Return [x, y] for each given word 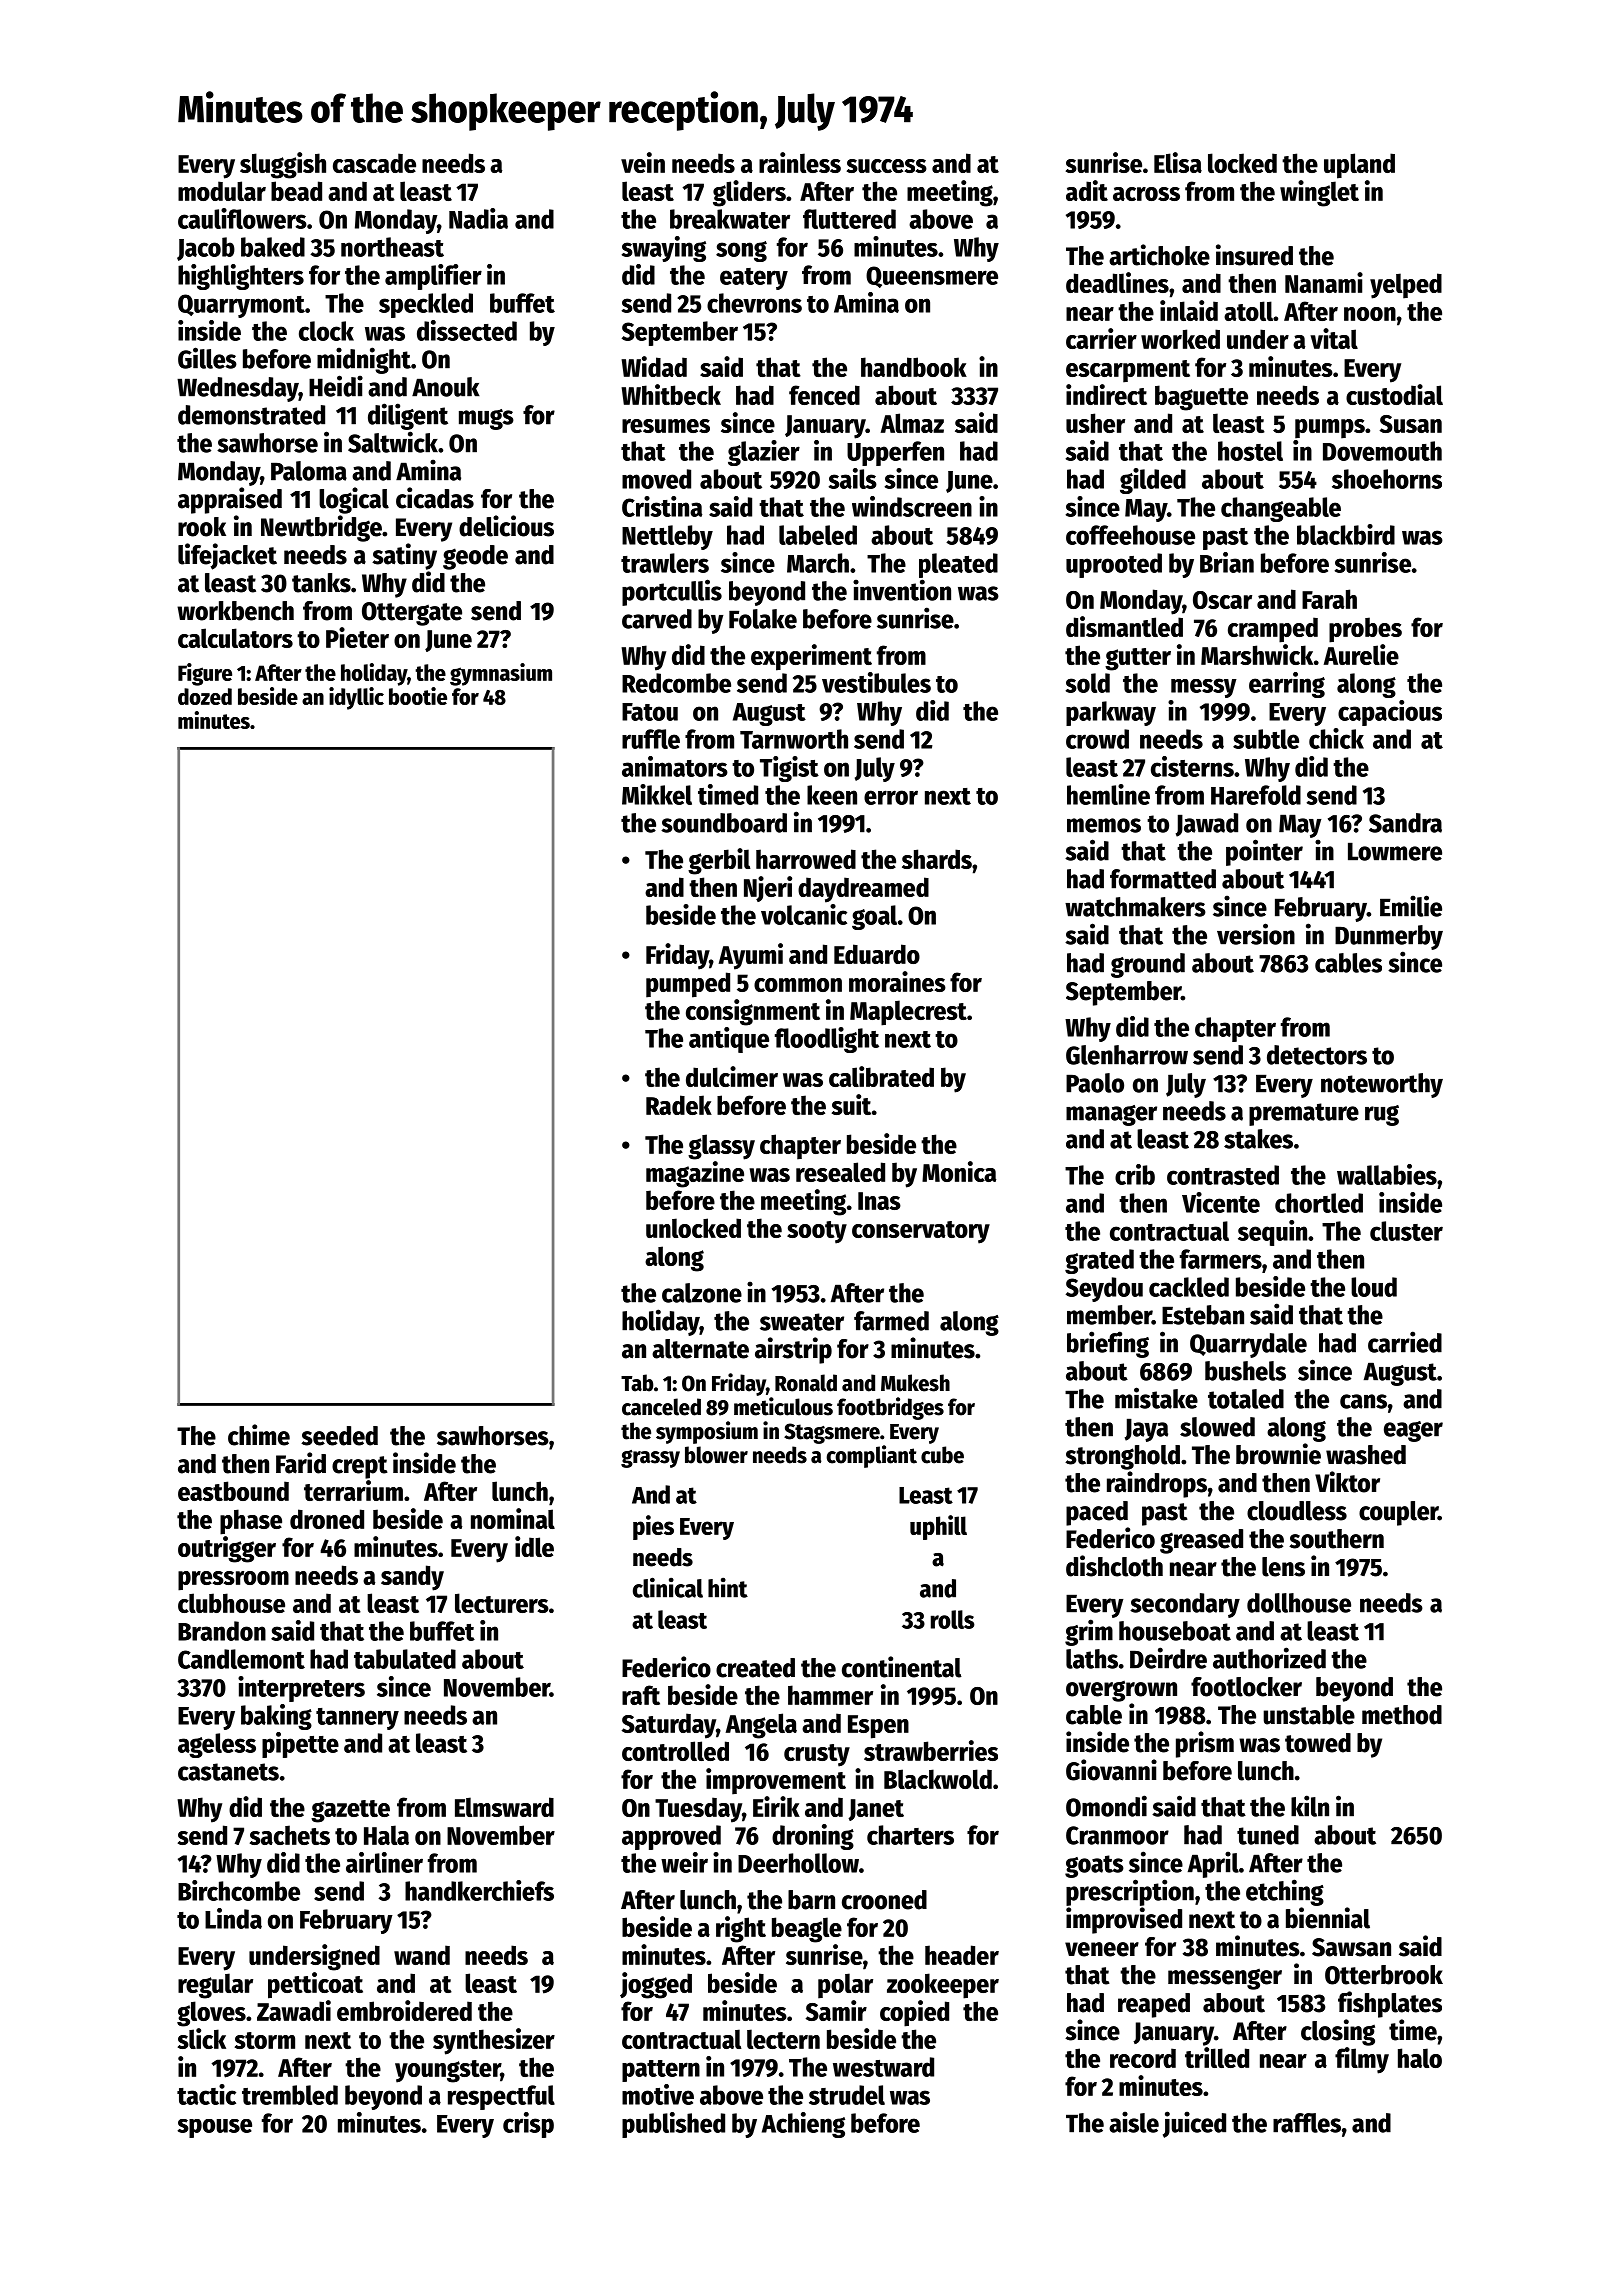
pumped [688, 985]
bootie [418, 696]
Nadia [478, 218]
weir [684, 1862]
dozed [205, 696]
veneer [1102, 1949]
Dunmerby [1389, 937]
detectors [1317, 1055]
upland [1359, 166]
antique [729, 1040]
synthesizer [494, 2041]
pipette [300, 1745]
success [887, 166]
